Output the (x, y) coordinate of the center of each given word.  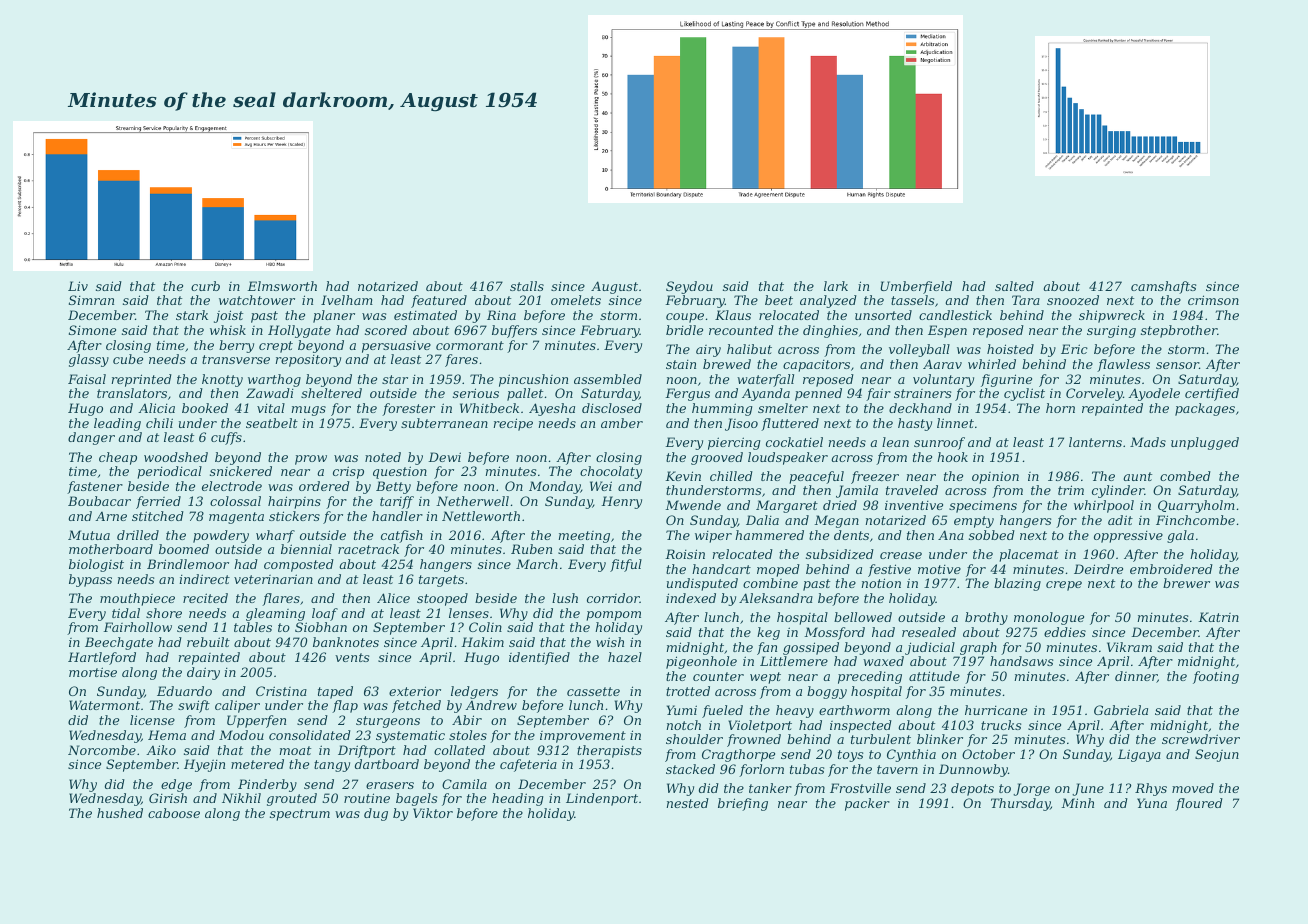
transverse (236, 359)
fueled (722, 711)
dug (376, 814)
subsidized (840, 554)
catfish (402, 536)
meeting (584, 537)
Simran (91, 300)
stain (681, 364)
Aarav (942, 364)
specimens (983, 506)
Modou (241, 735)
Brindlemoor (188, 564)
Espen (947, 331)
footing (1216, 677)
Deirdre (1098, 569)
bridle (684, 330)
